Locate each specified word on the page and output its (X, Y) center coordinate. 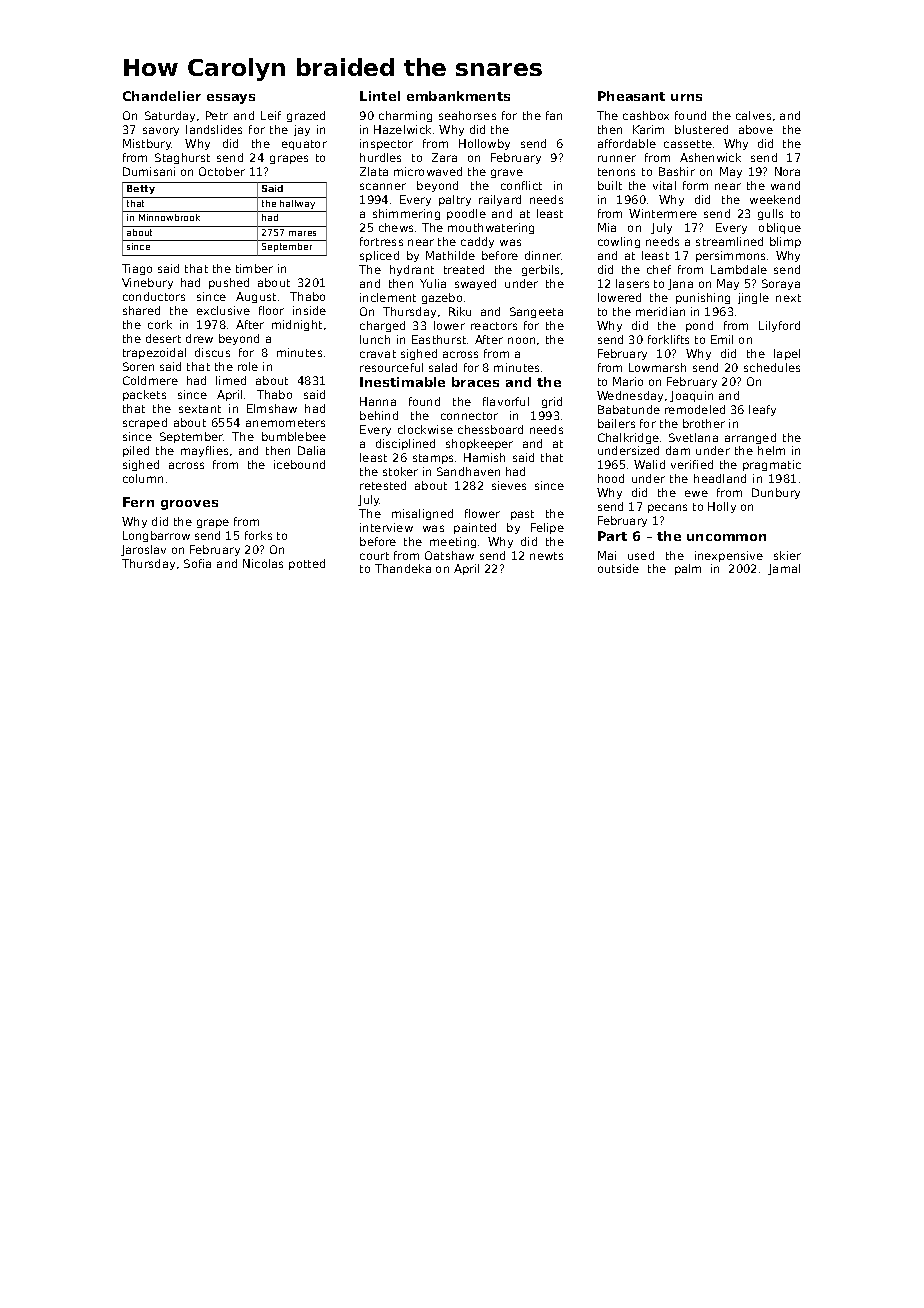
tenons (616, 172)
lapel (787, 354)
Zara (444, 157)
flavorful (506, 401)
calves (753, 115)
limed (231, 380)
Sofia (197, 563)
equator (304, 145)
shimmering (406, 214)
